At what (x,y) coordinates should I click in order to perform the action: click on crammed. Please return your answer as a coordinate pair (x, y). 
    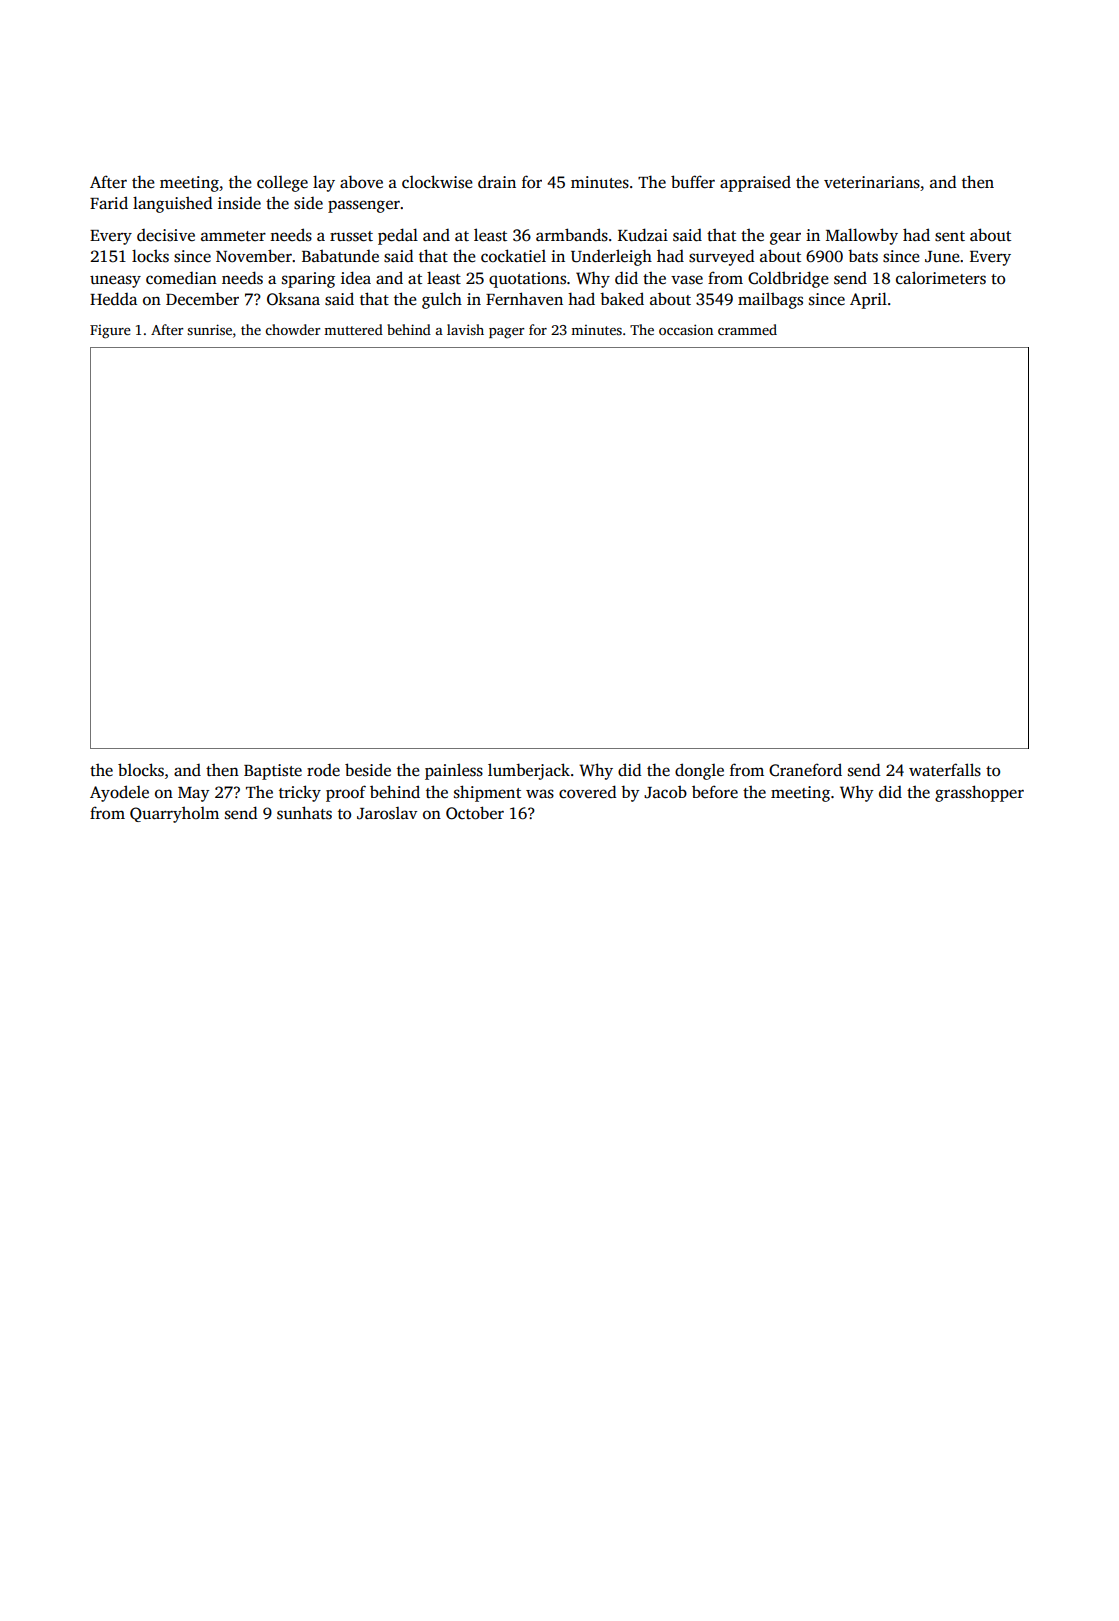
    Looking at the image, I should click on (747, 329).
